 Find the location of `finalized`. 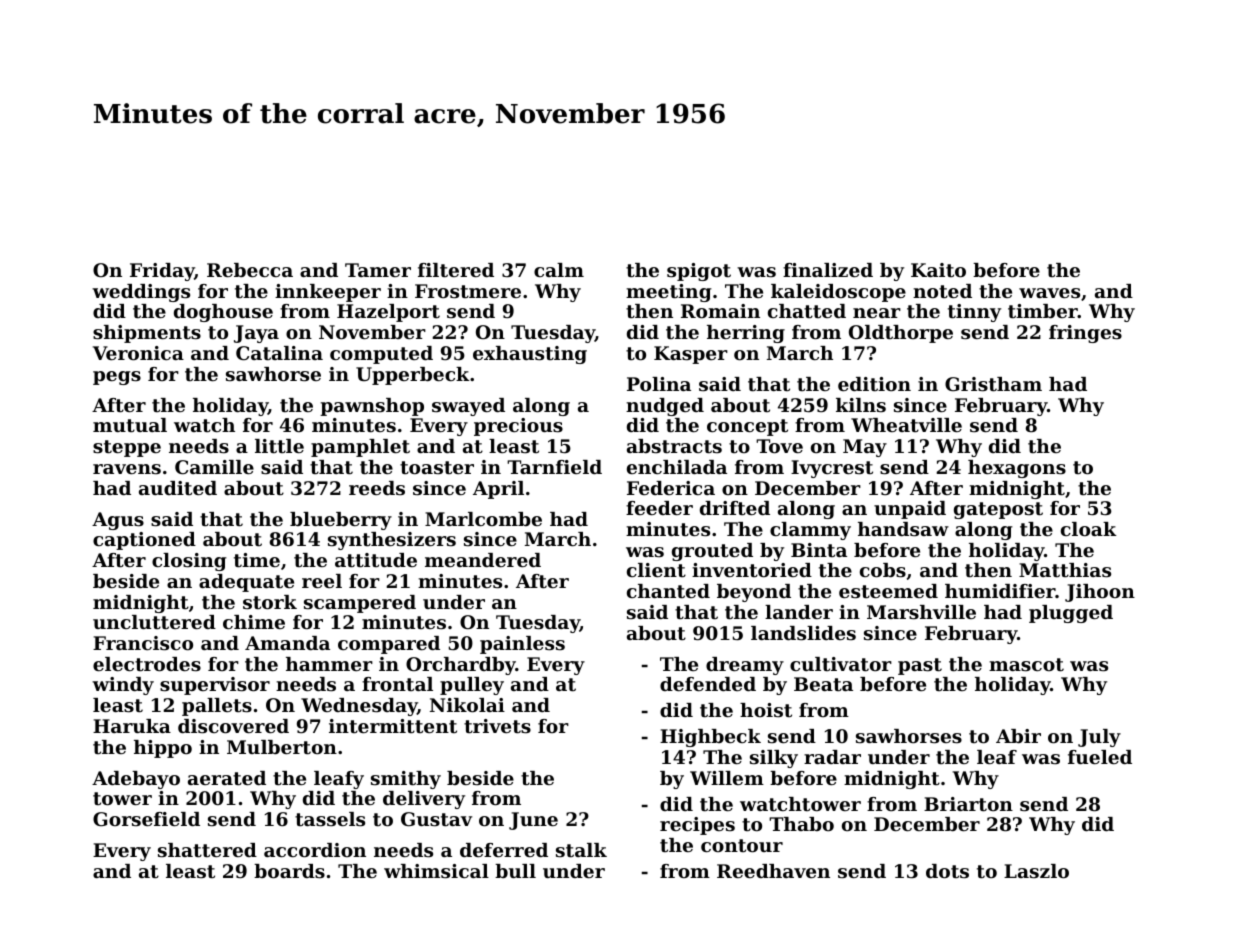

finalized is located at coordinates (828, 270).
